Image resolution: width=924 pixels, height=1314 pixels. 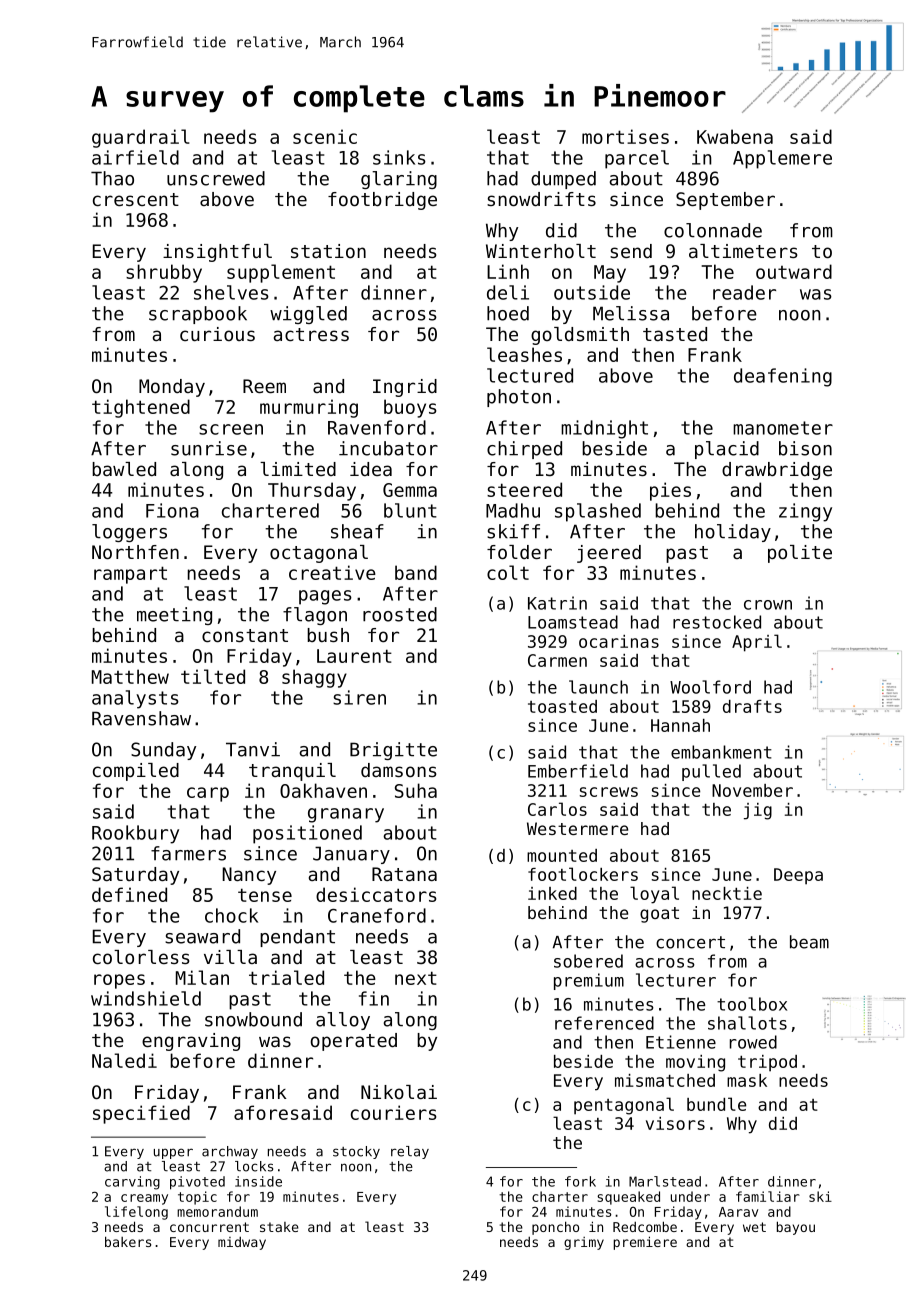 I want to click on hoed, so click(x=508, y=313).
